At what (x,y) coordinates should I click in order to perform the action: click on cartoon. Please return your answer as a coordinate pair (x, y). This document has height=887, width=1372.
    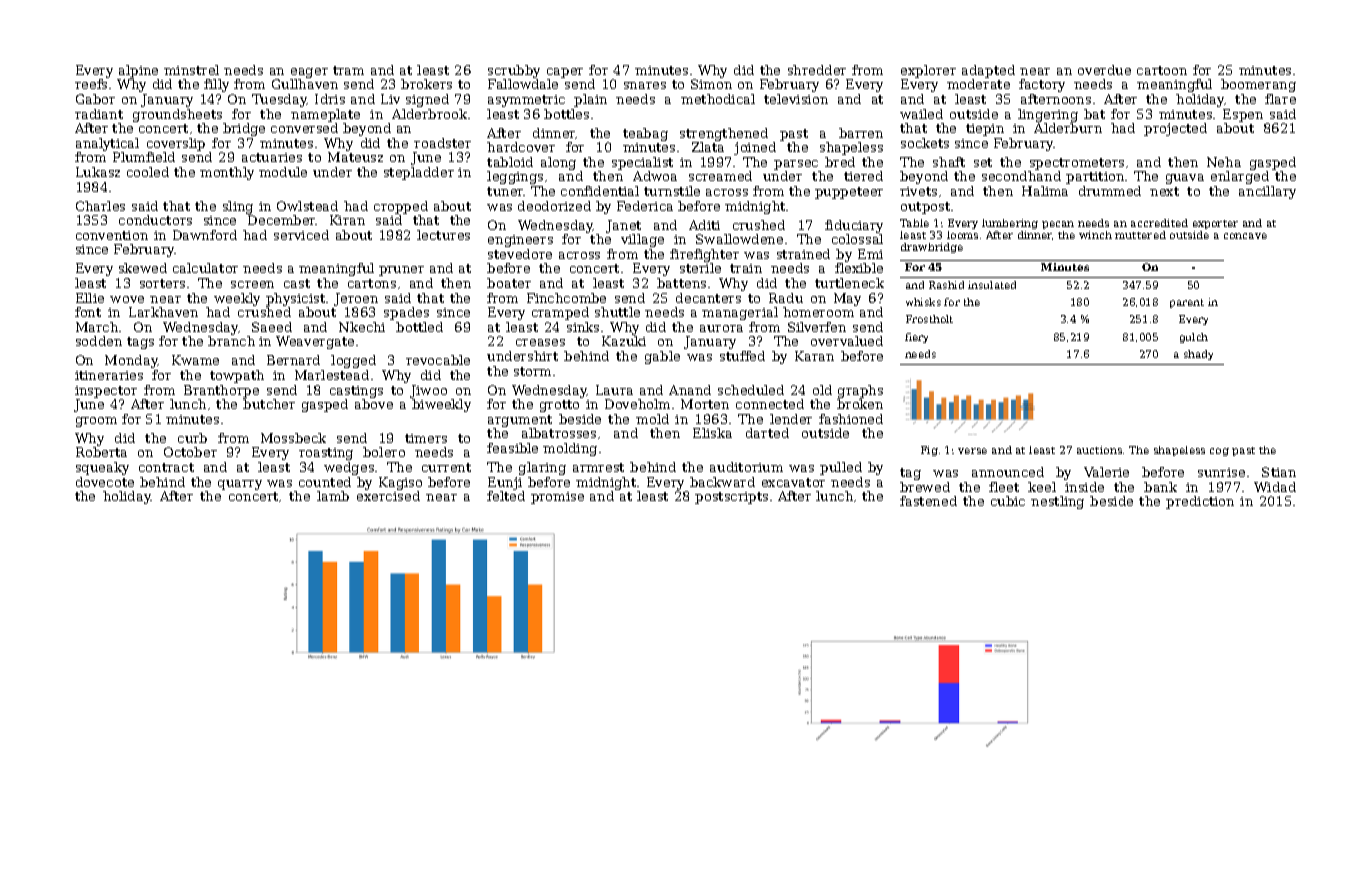
    Looking at the image, I should click on (1162, 70).
